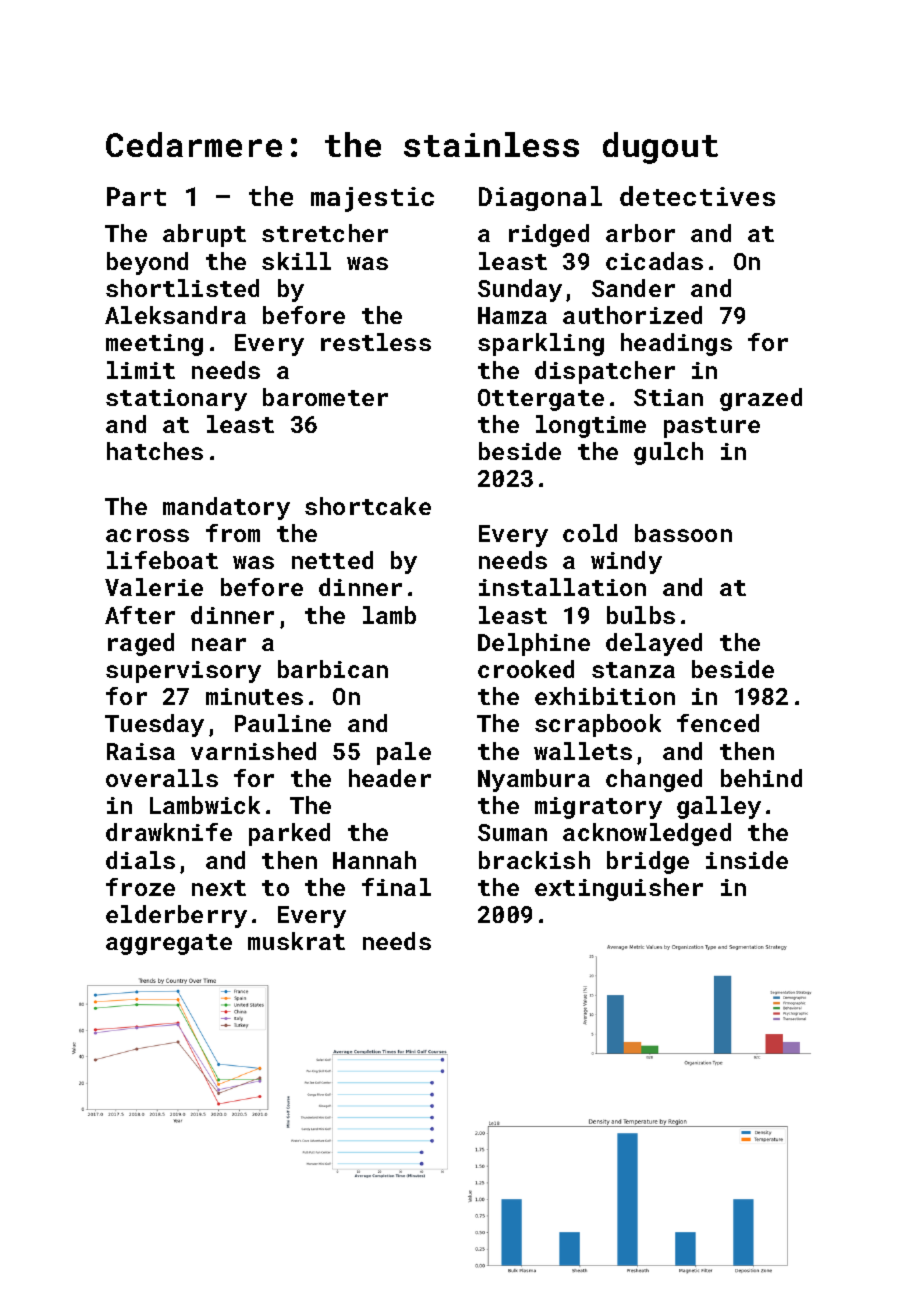 This screenshot has width=924, height=1311. Describe the element at coordinates (676, 344) in the screenshot. I see `headings` at that location.
